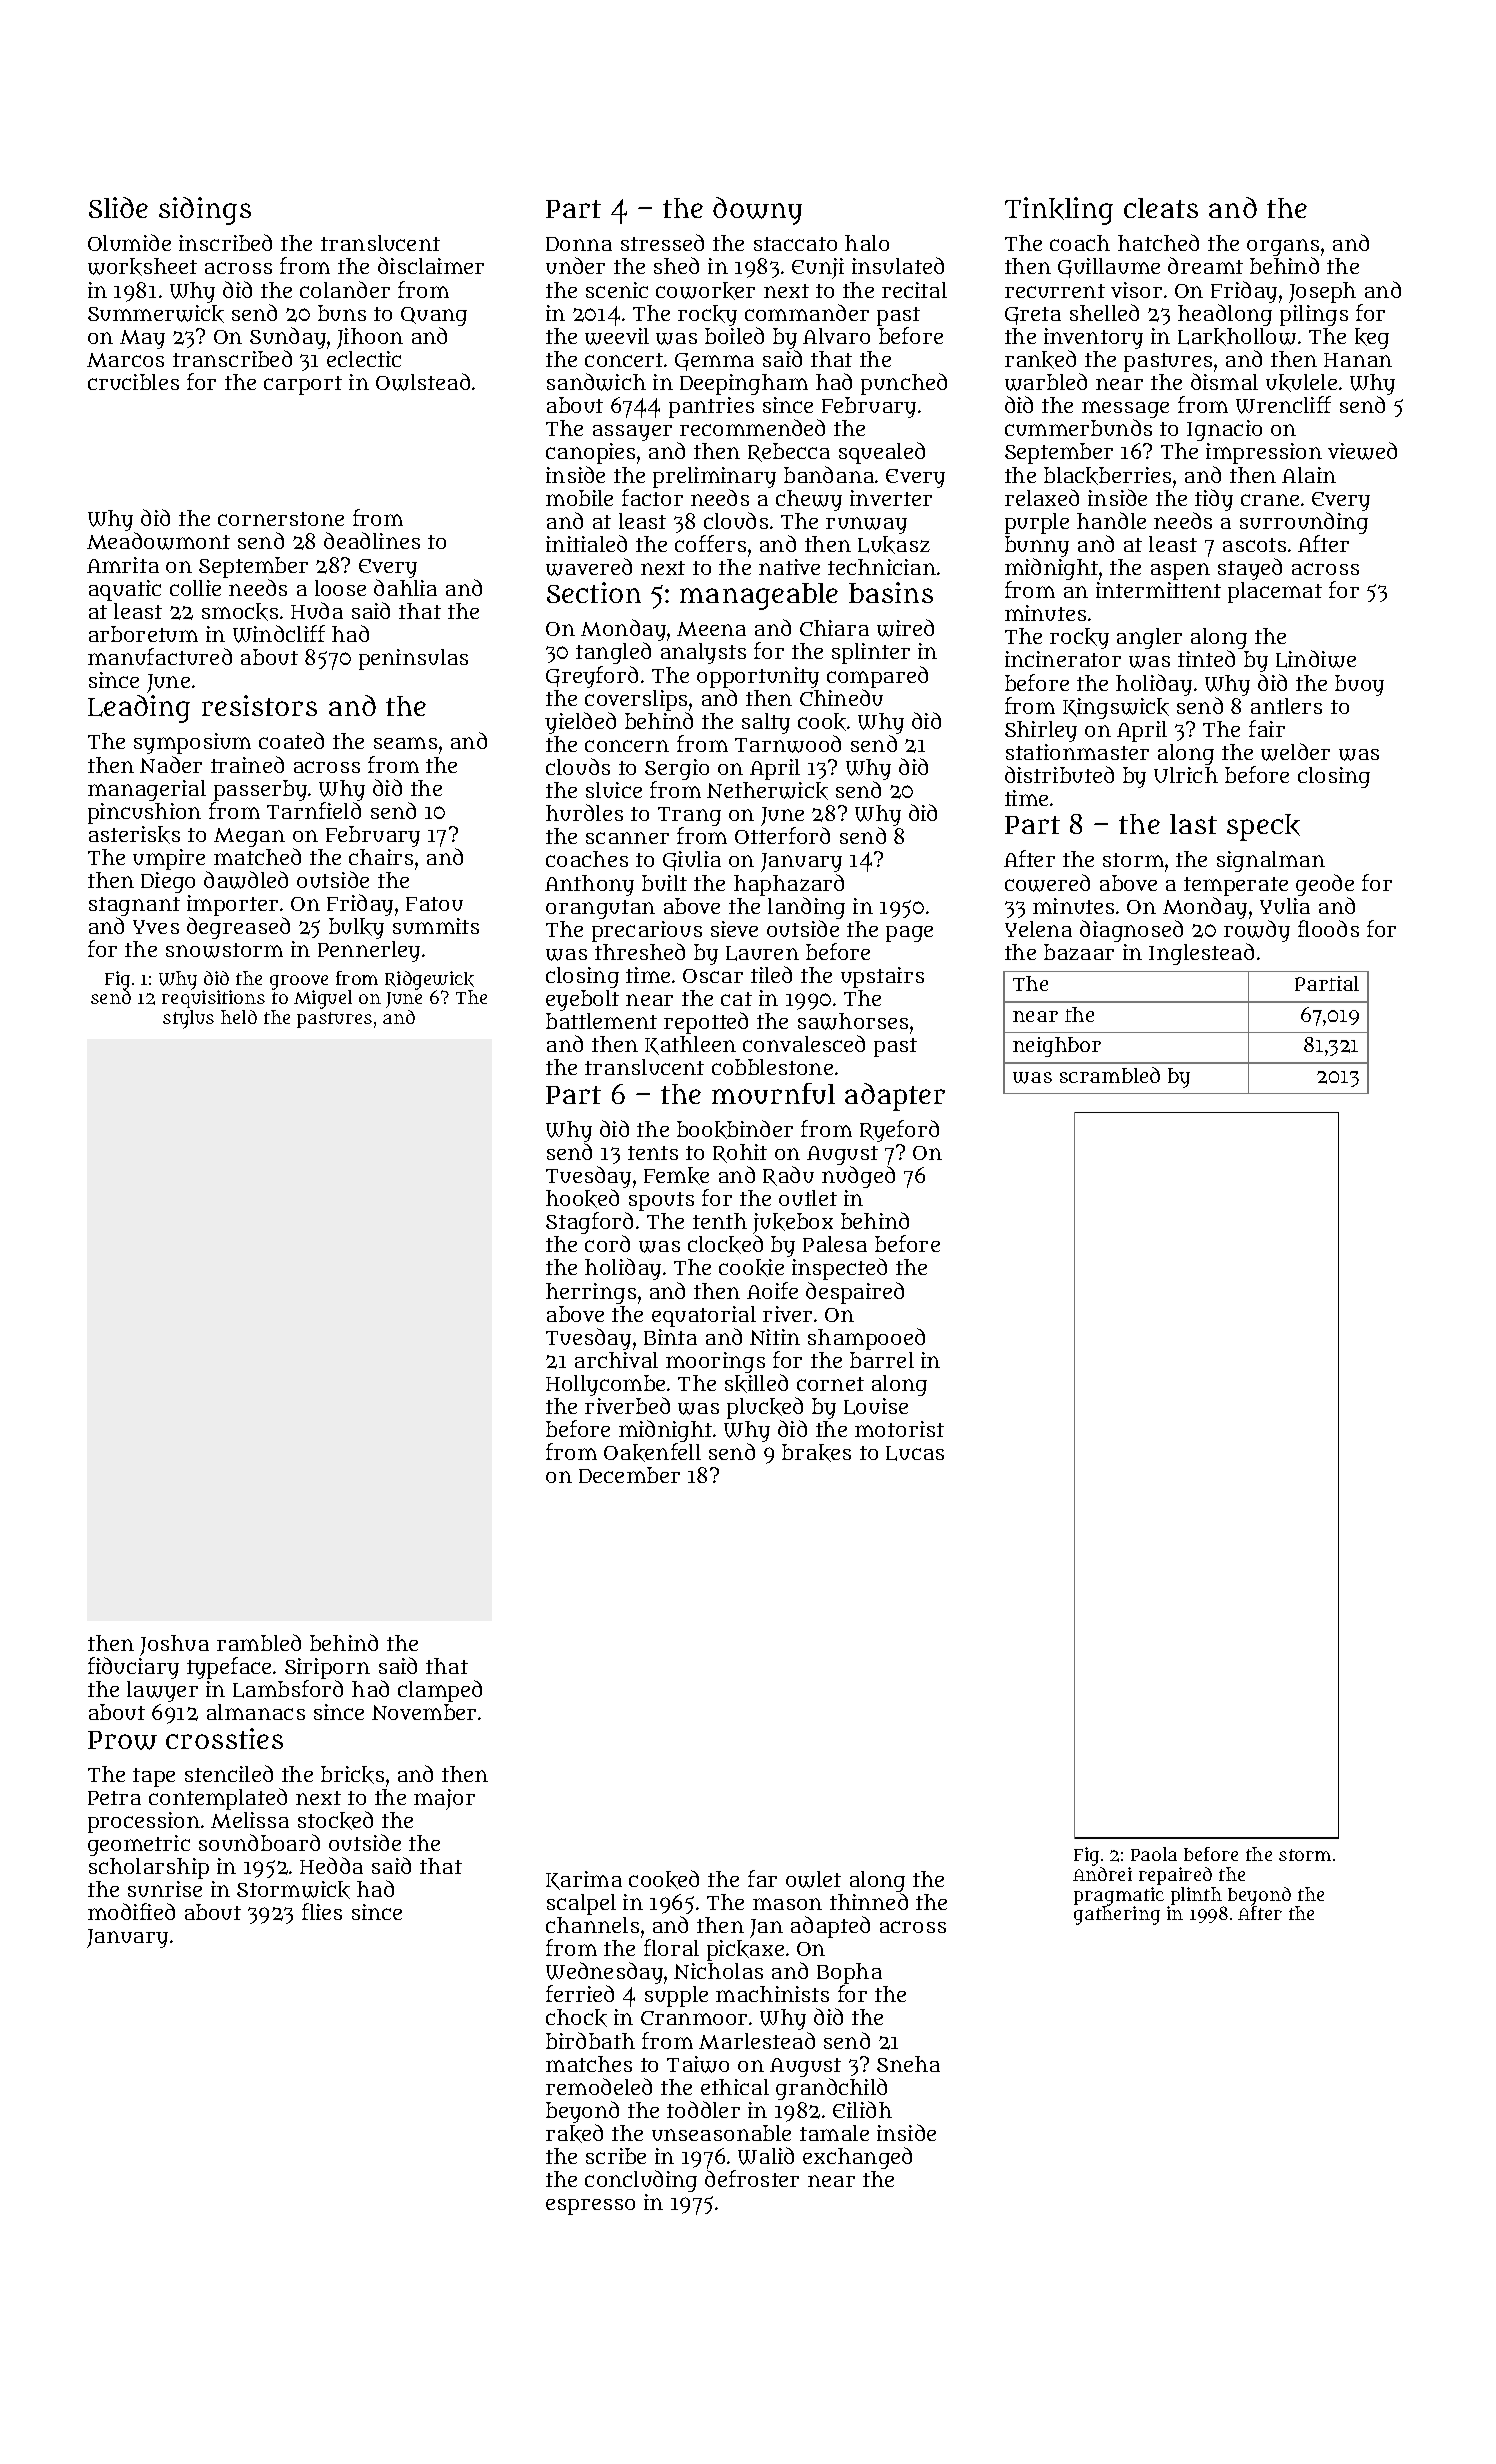 The height and width of the document is (2464, 1496). Describe the element at coordinates (174, 1645) in the document. I see `Joshua` at that location.
